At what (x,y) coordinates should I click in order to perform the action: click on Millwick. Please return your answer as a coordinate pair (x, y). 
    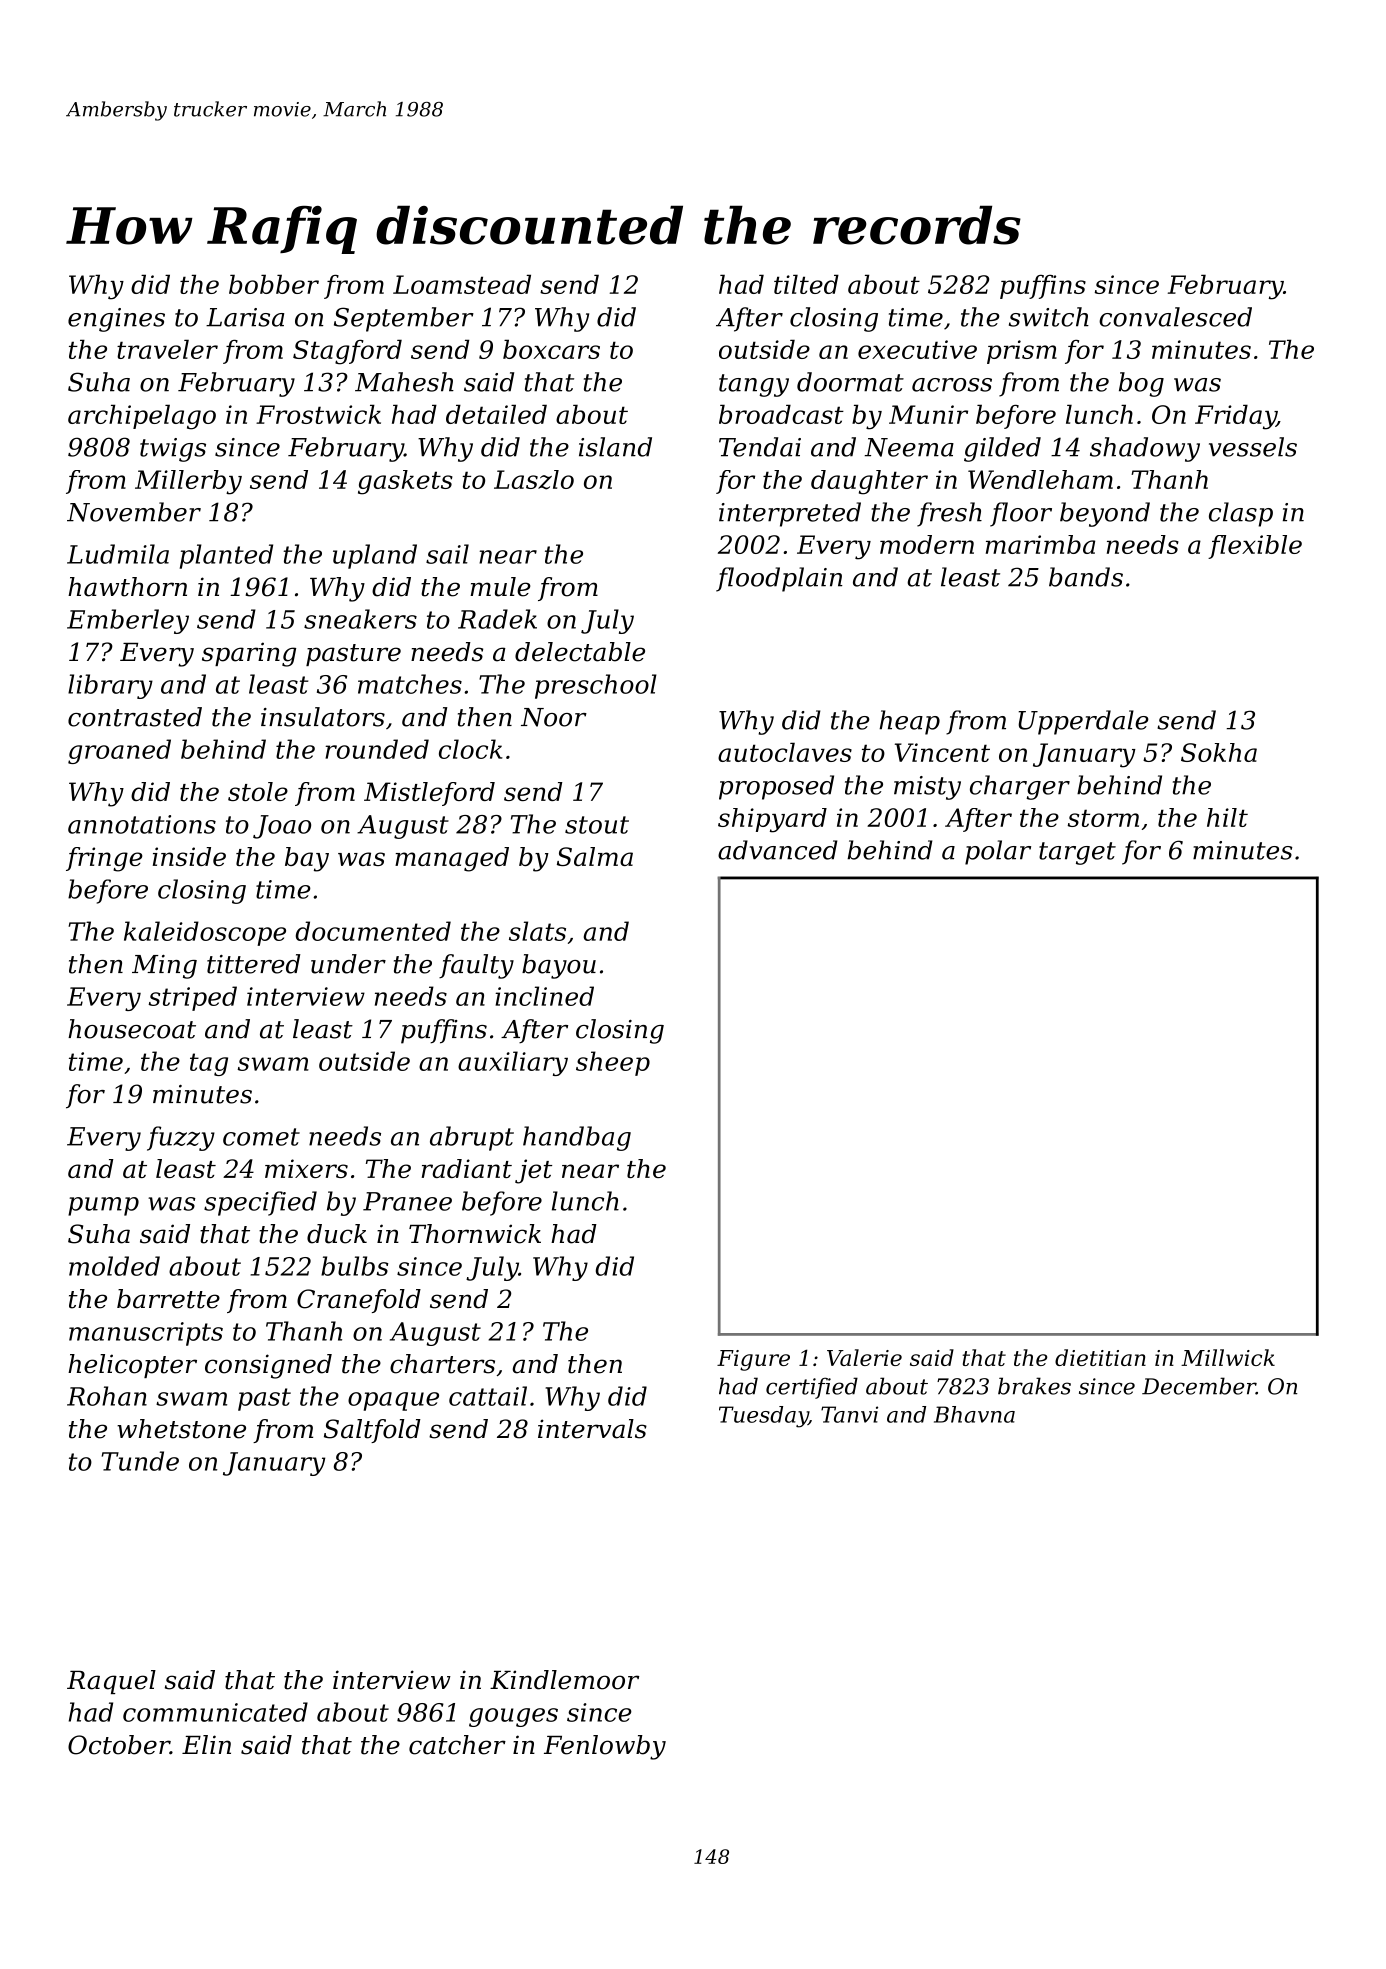
    Looking at the image, I should click on (1228, 1357).
